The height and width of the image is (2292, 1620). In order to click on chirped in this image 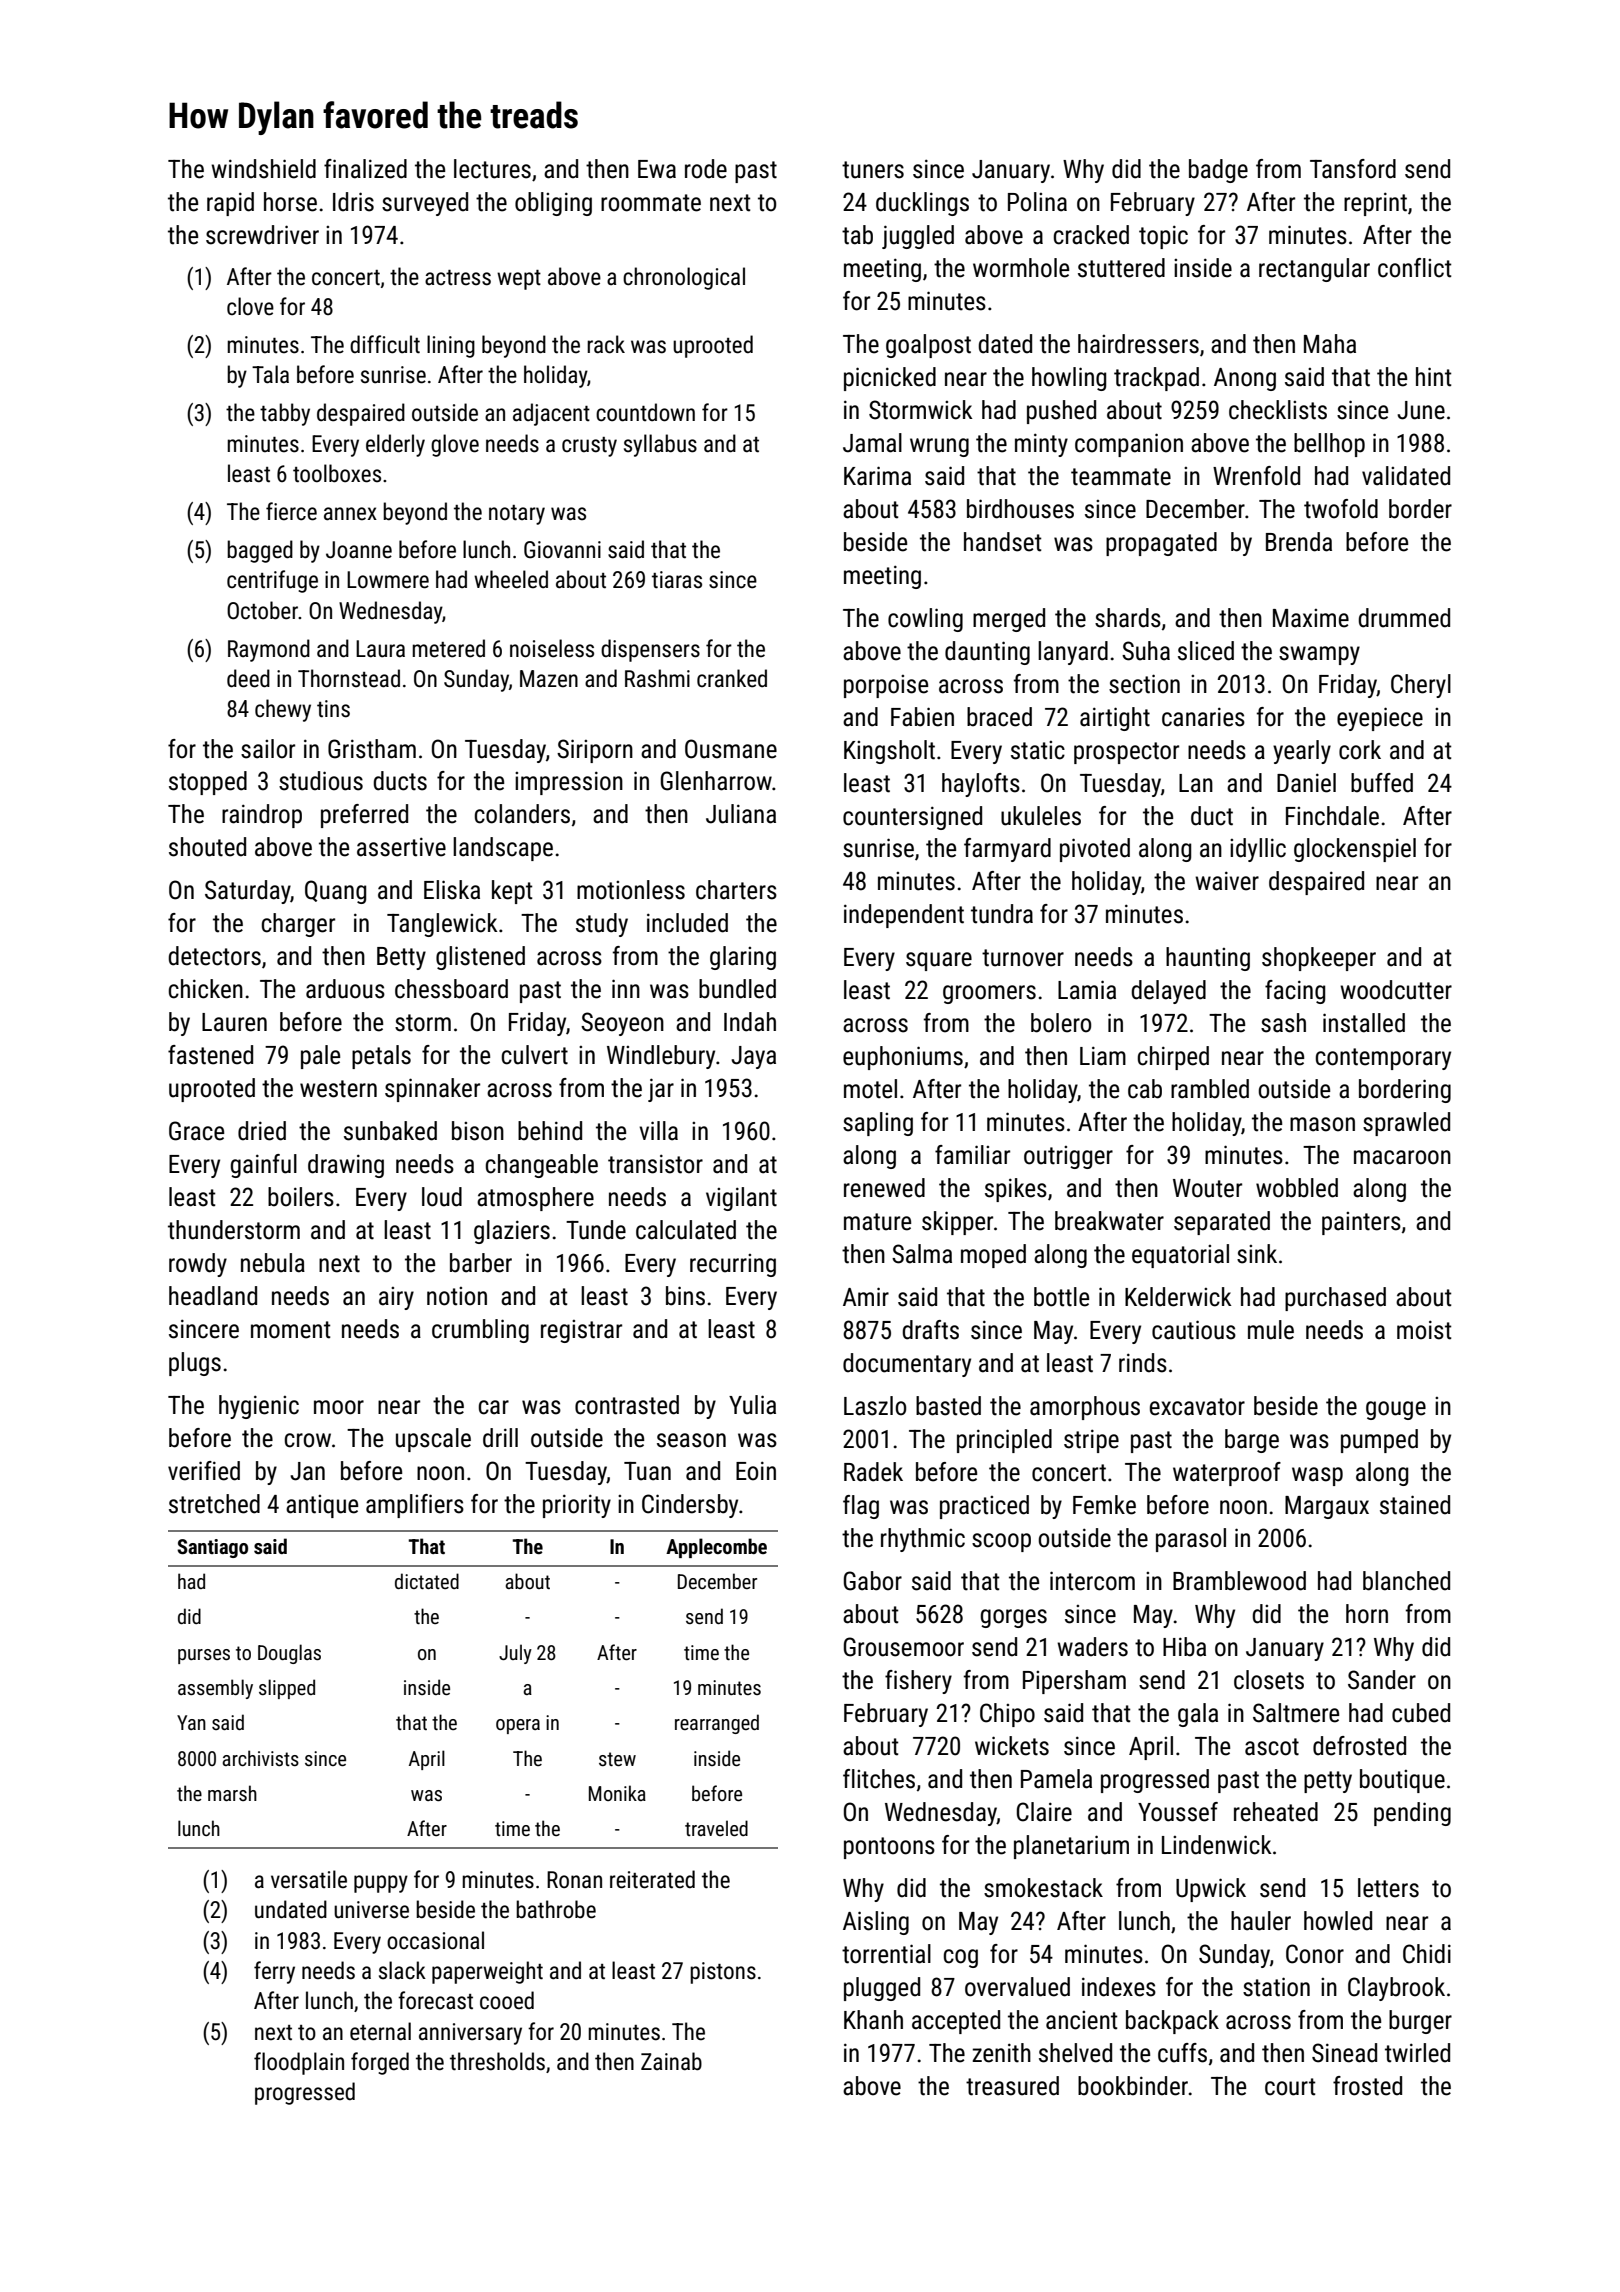, I will do `click(1173, 1058)`.
